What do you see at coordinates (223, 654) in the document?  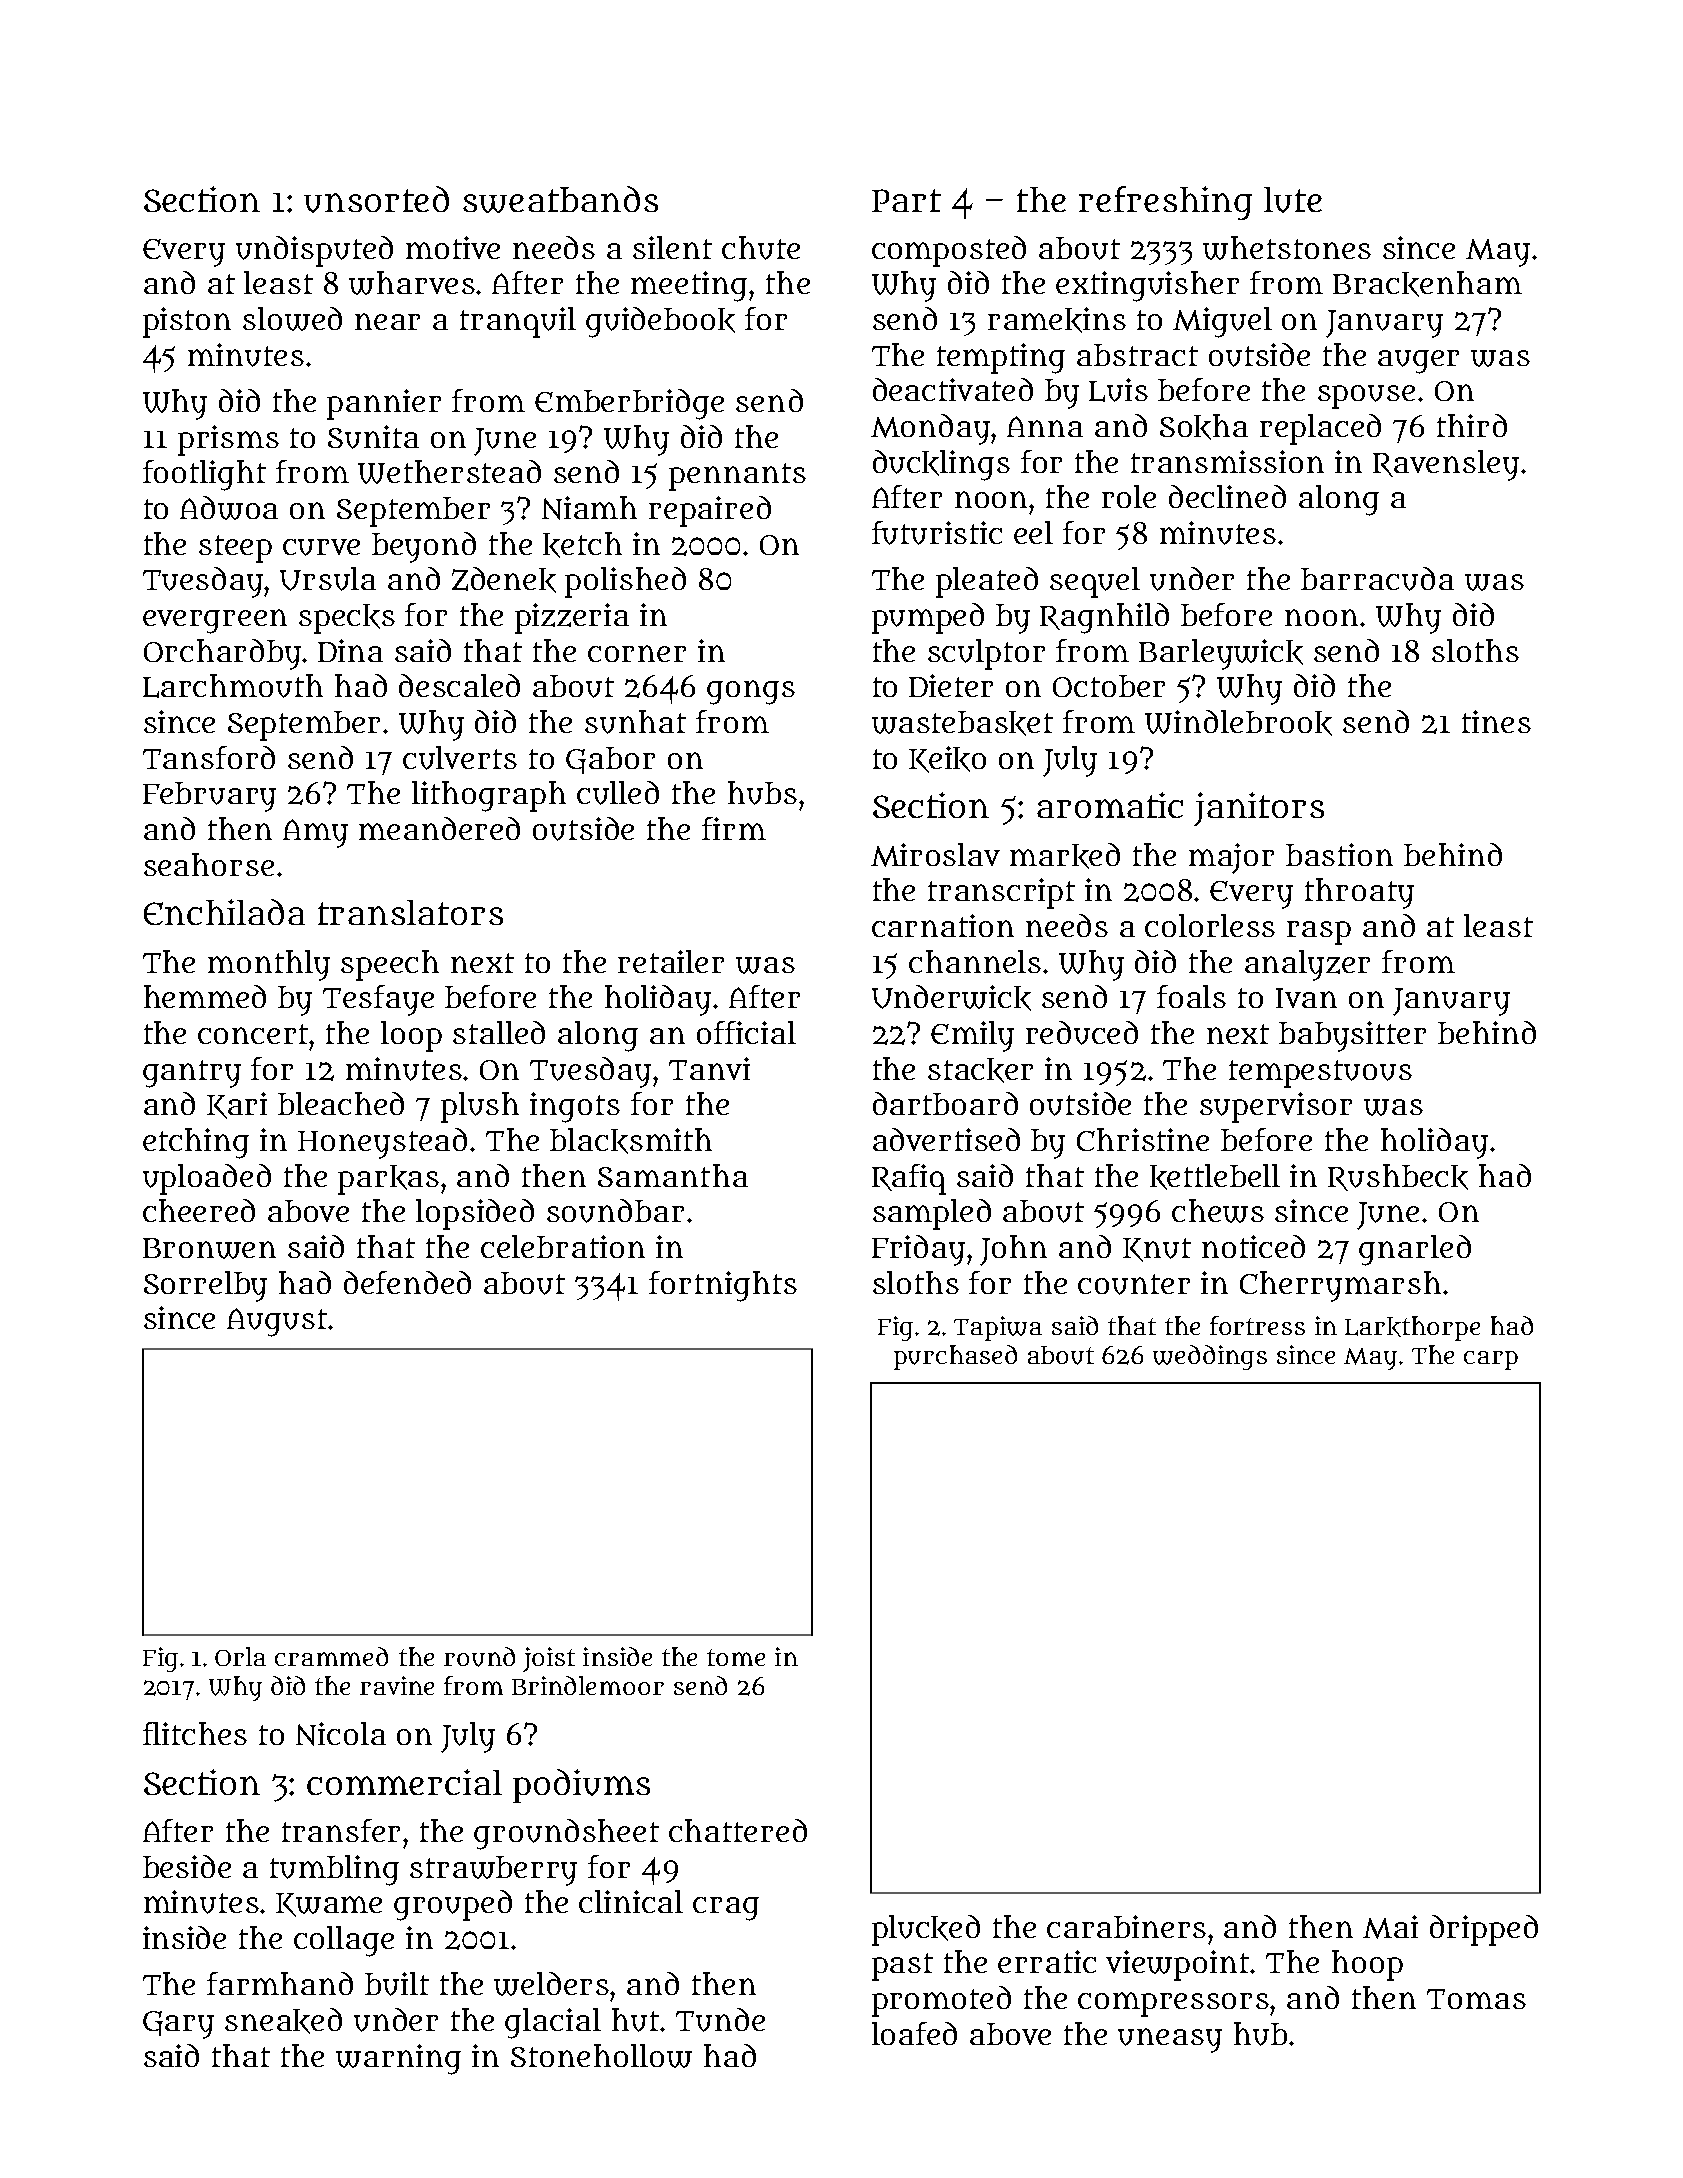 I see `Orchardby` at bounding box center [223, 654].
